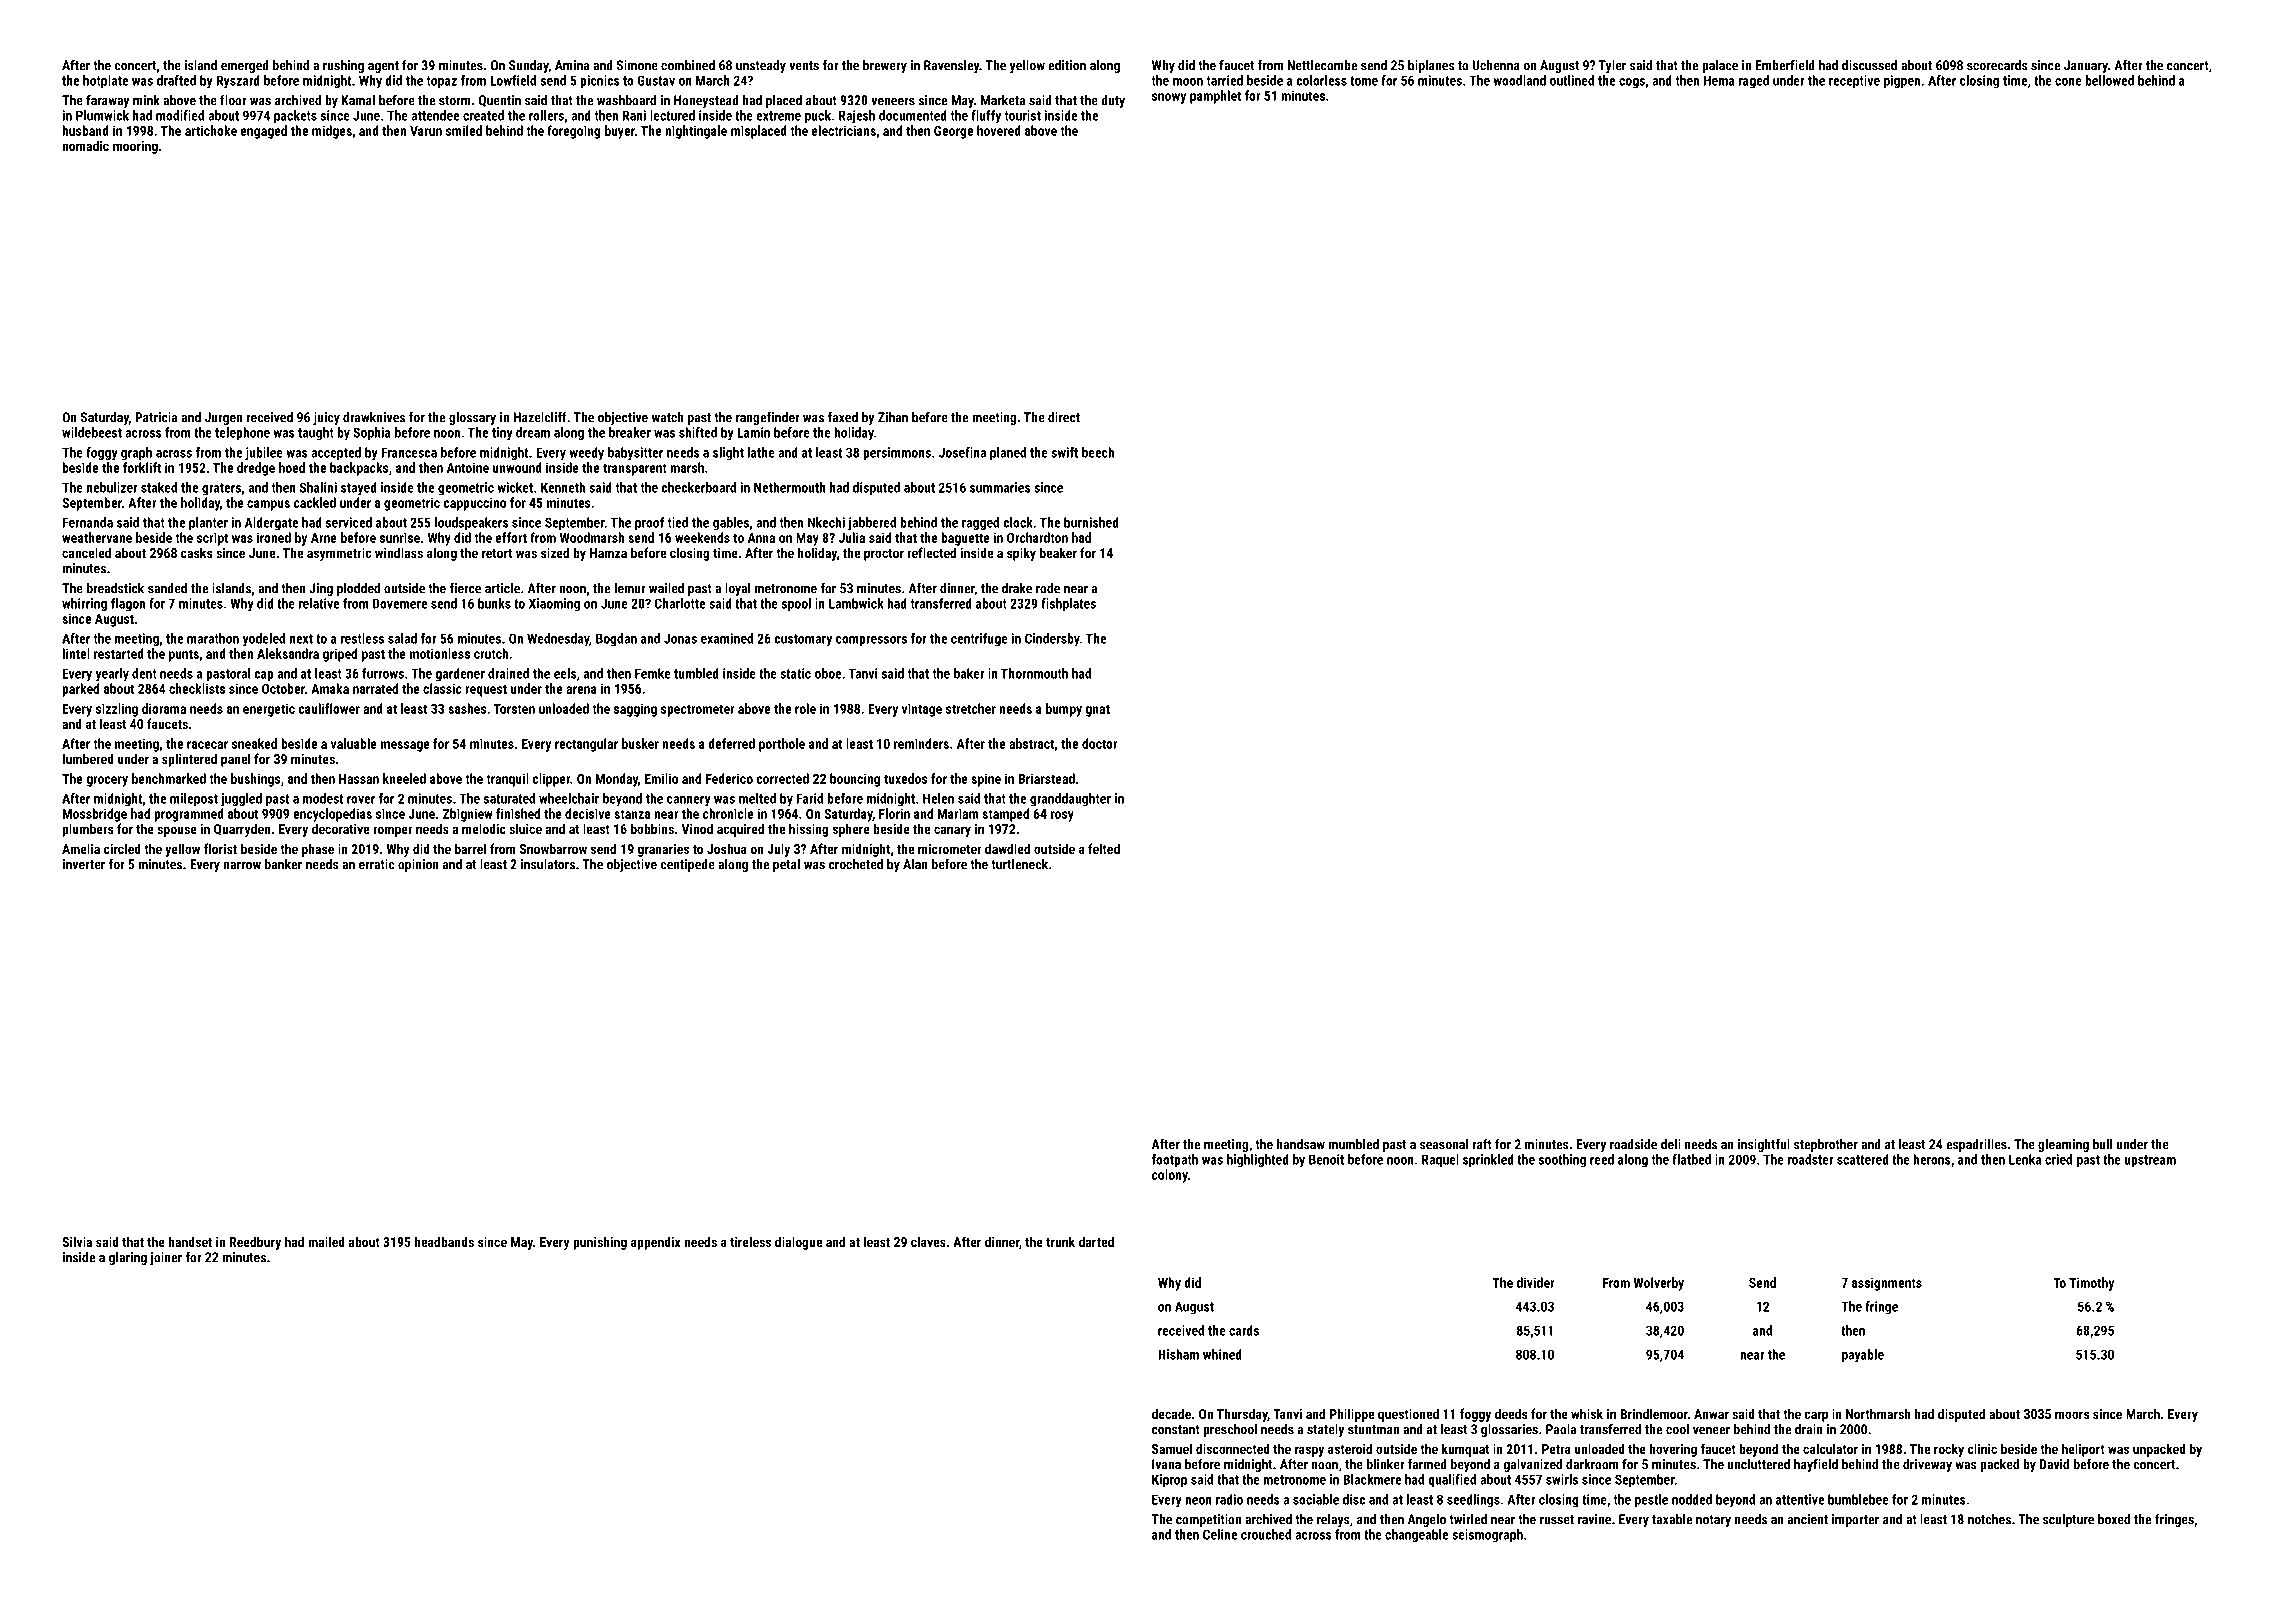 The width and height of the page is (2277, 1610). Describe the element at coordinates (572, 65) in the page. I see `Amina` at that location.
